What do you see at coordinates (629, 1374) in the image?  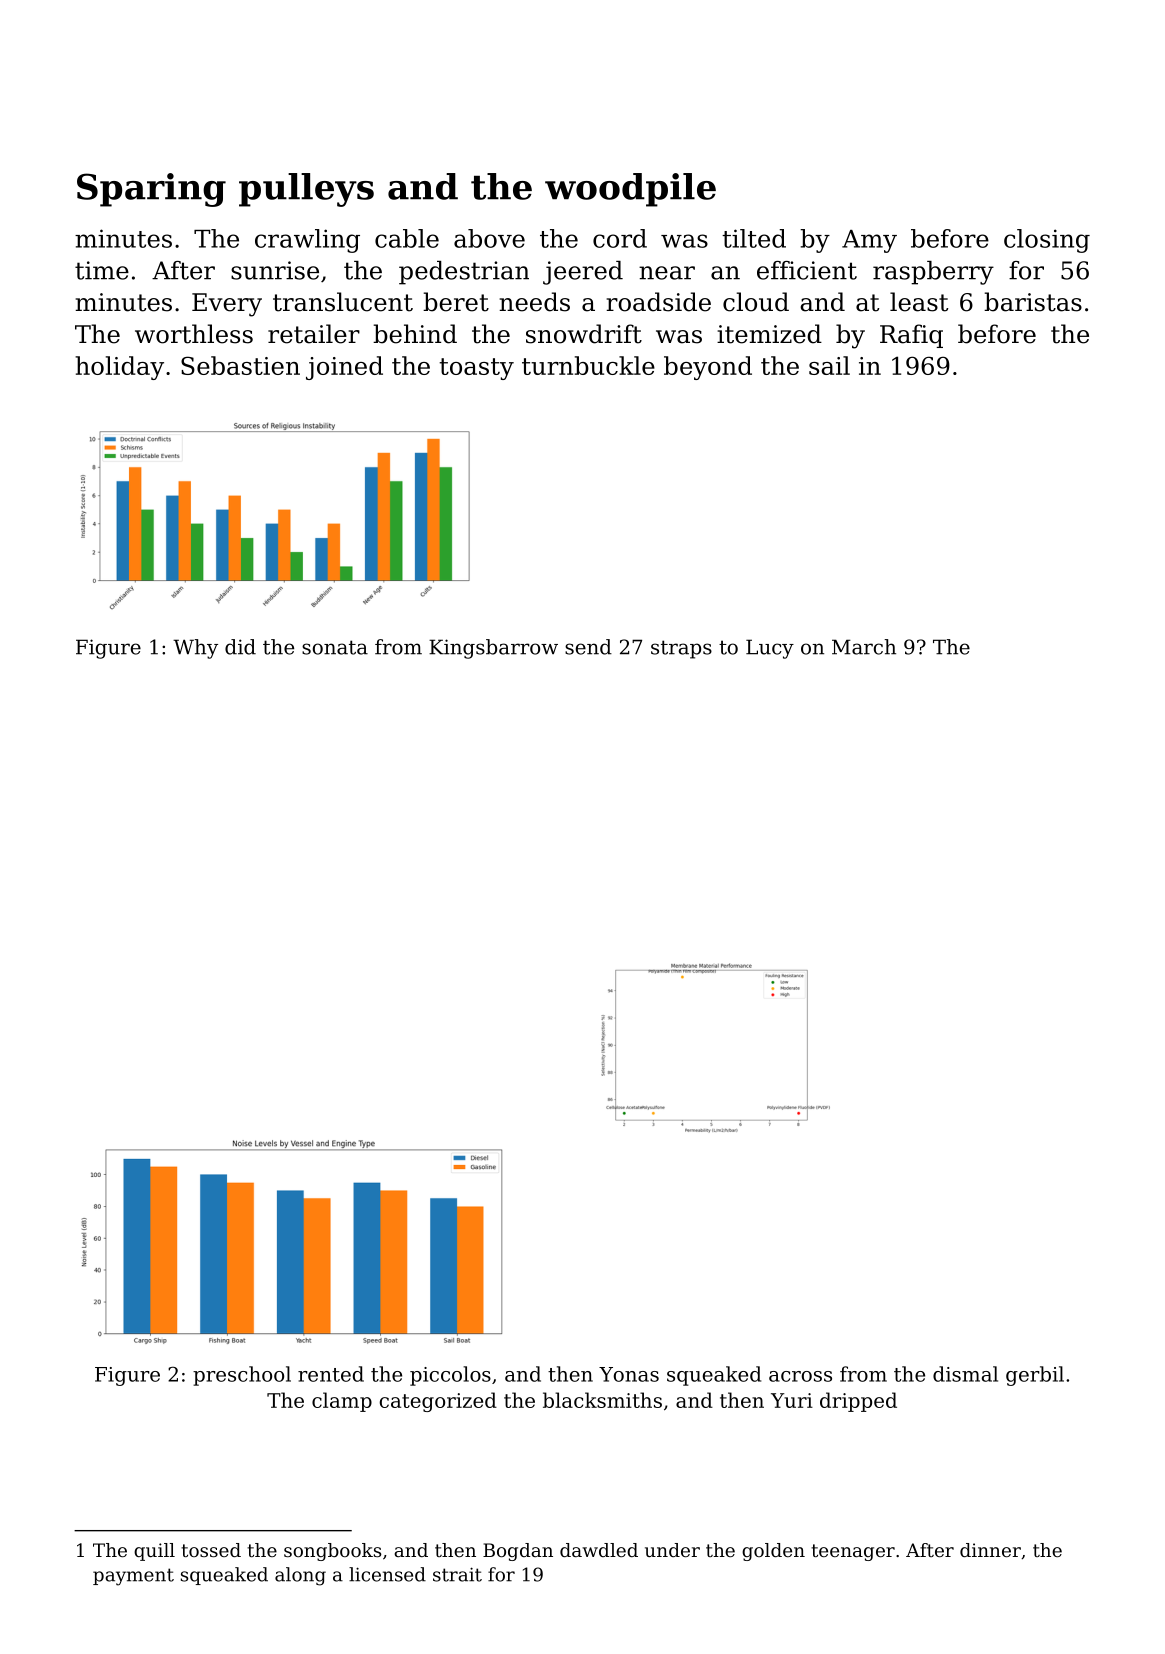 I see `Yonas` at bounding box center [629, 1374].
